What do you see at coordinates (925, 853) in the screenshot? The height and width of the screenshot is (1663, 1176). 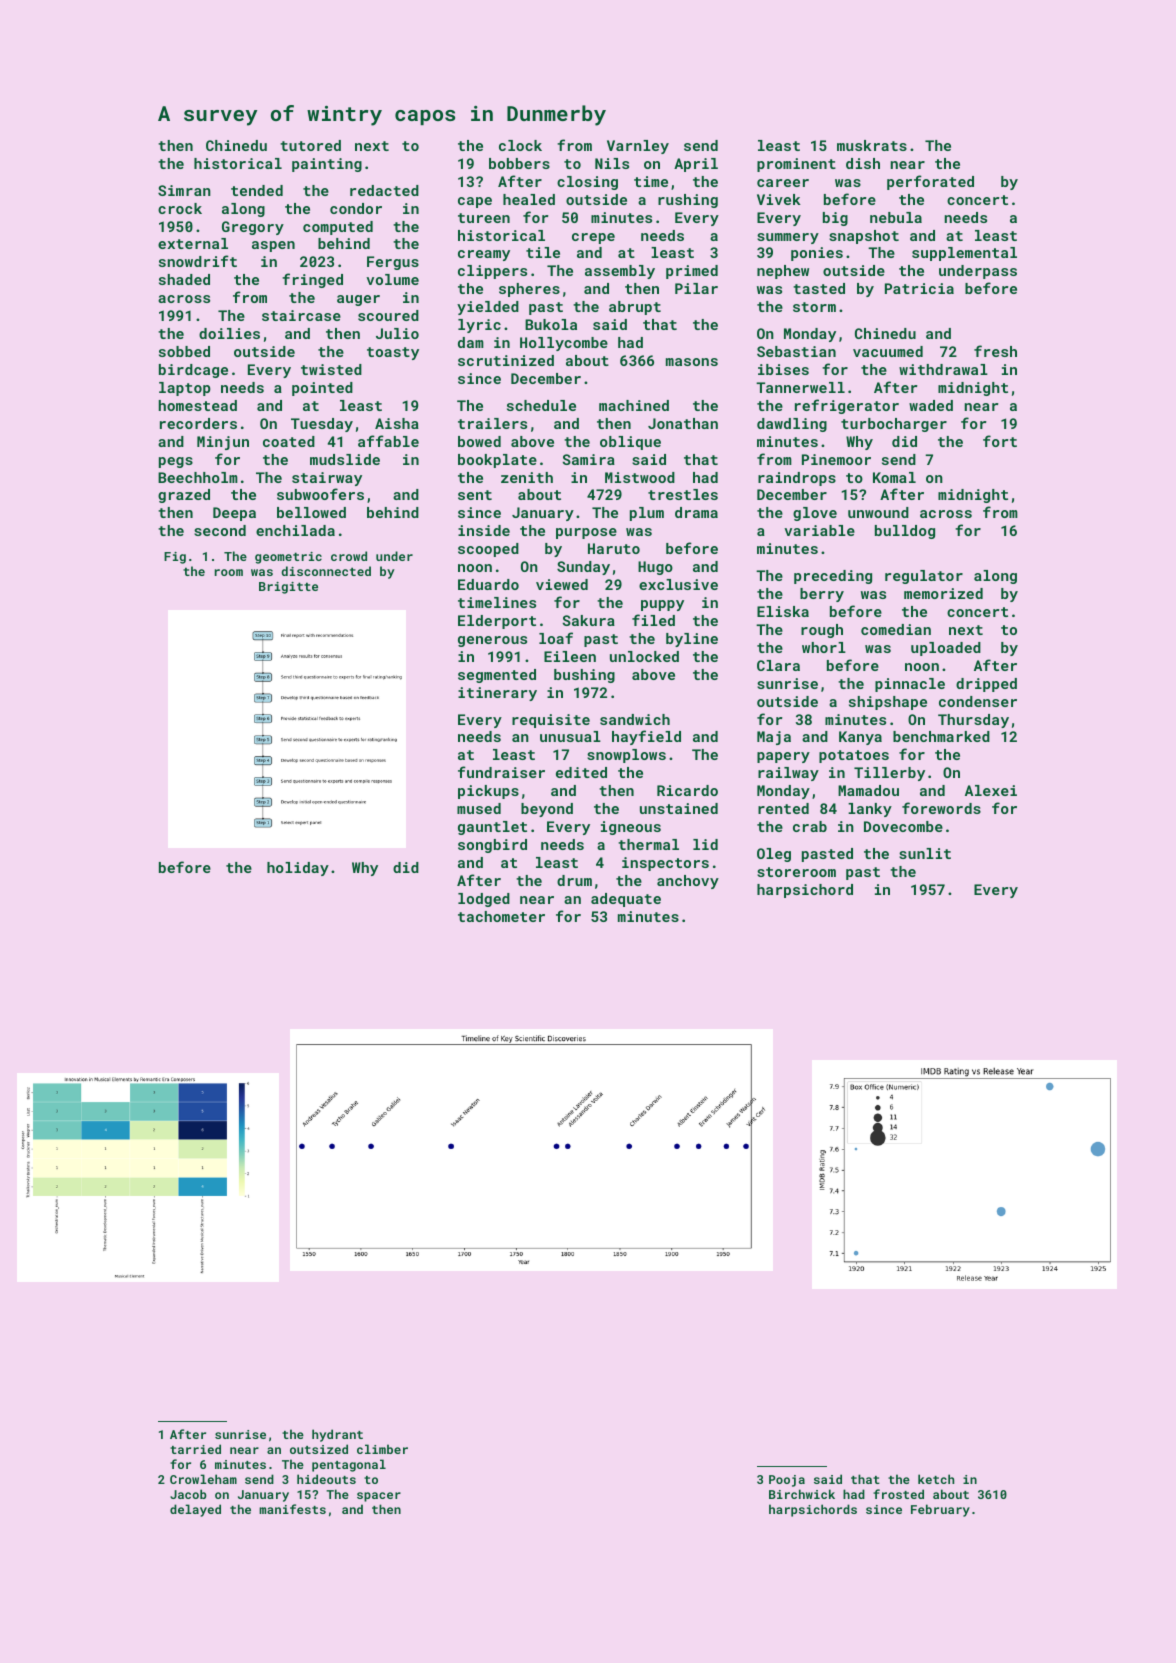 I see `sunlit` at bounding box center [925, 853].
